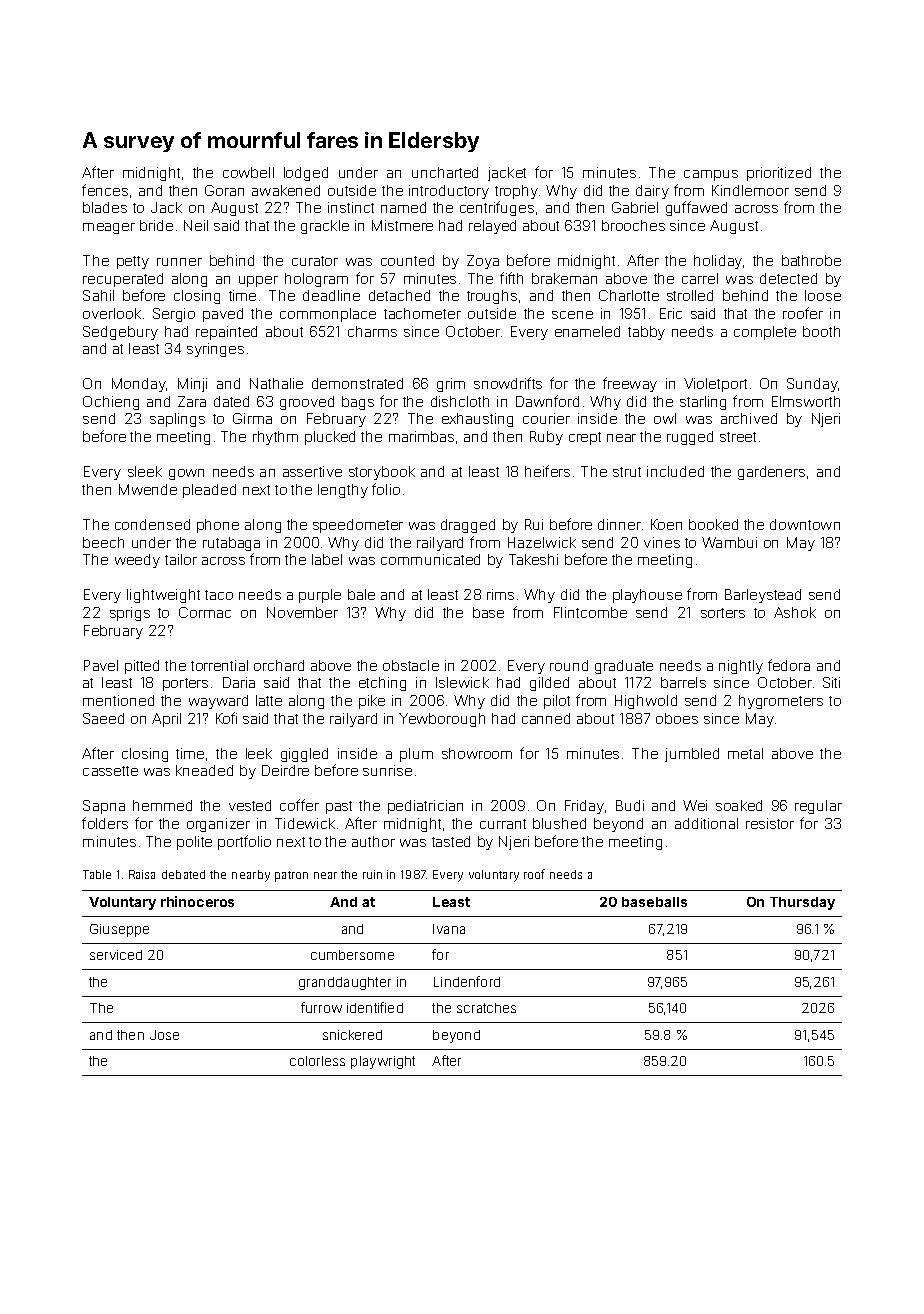  Describe the element at coordinates (486, 1008) in the screenshot. I see `scratches` at that location.
